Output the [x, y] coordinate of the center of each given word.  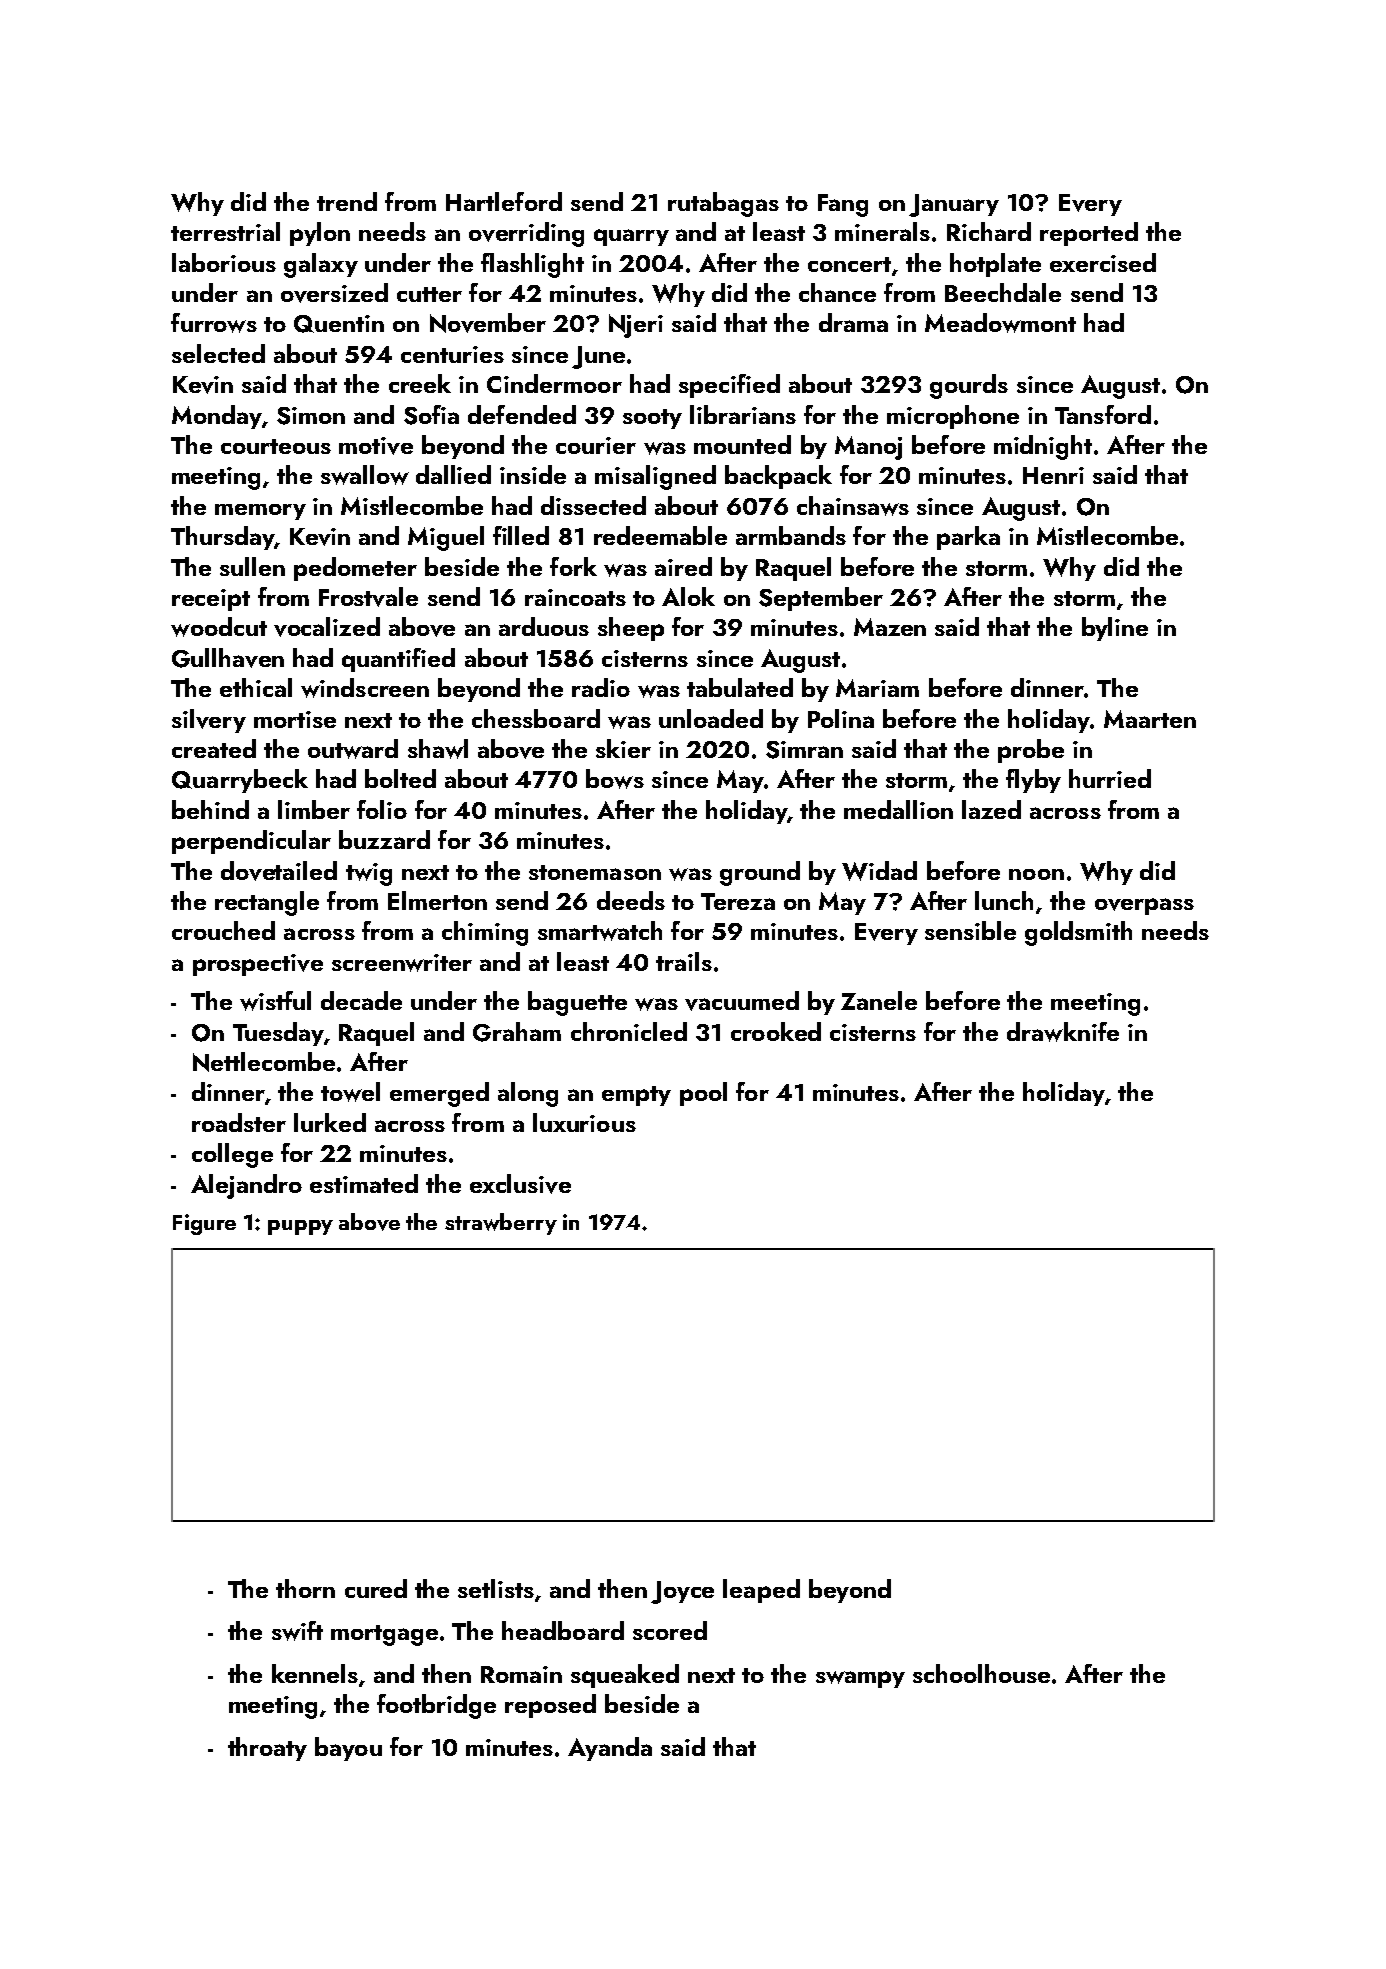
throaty [267, 1749]
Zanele [879, 1000]
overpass [1144, 906]
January [954, 205]
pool [703, 1094]
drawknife [1063, 1032]
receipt [211, 600]
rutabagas [723, 204]
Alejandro [246, 1186]
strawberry [501, 1224]
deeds [631, 900]
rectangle [267, 903]
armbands [791, 535]
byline [1115, 629]
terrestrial [225, 231]
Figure [204, 1224]
